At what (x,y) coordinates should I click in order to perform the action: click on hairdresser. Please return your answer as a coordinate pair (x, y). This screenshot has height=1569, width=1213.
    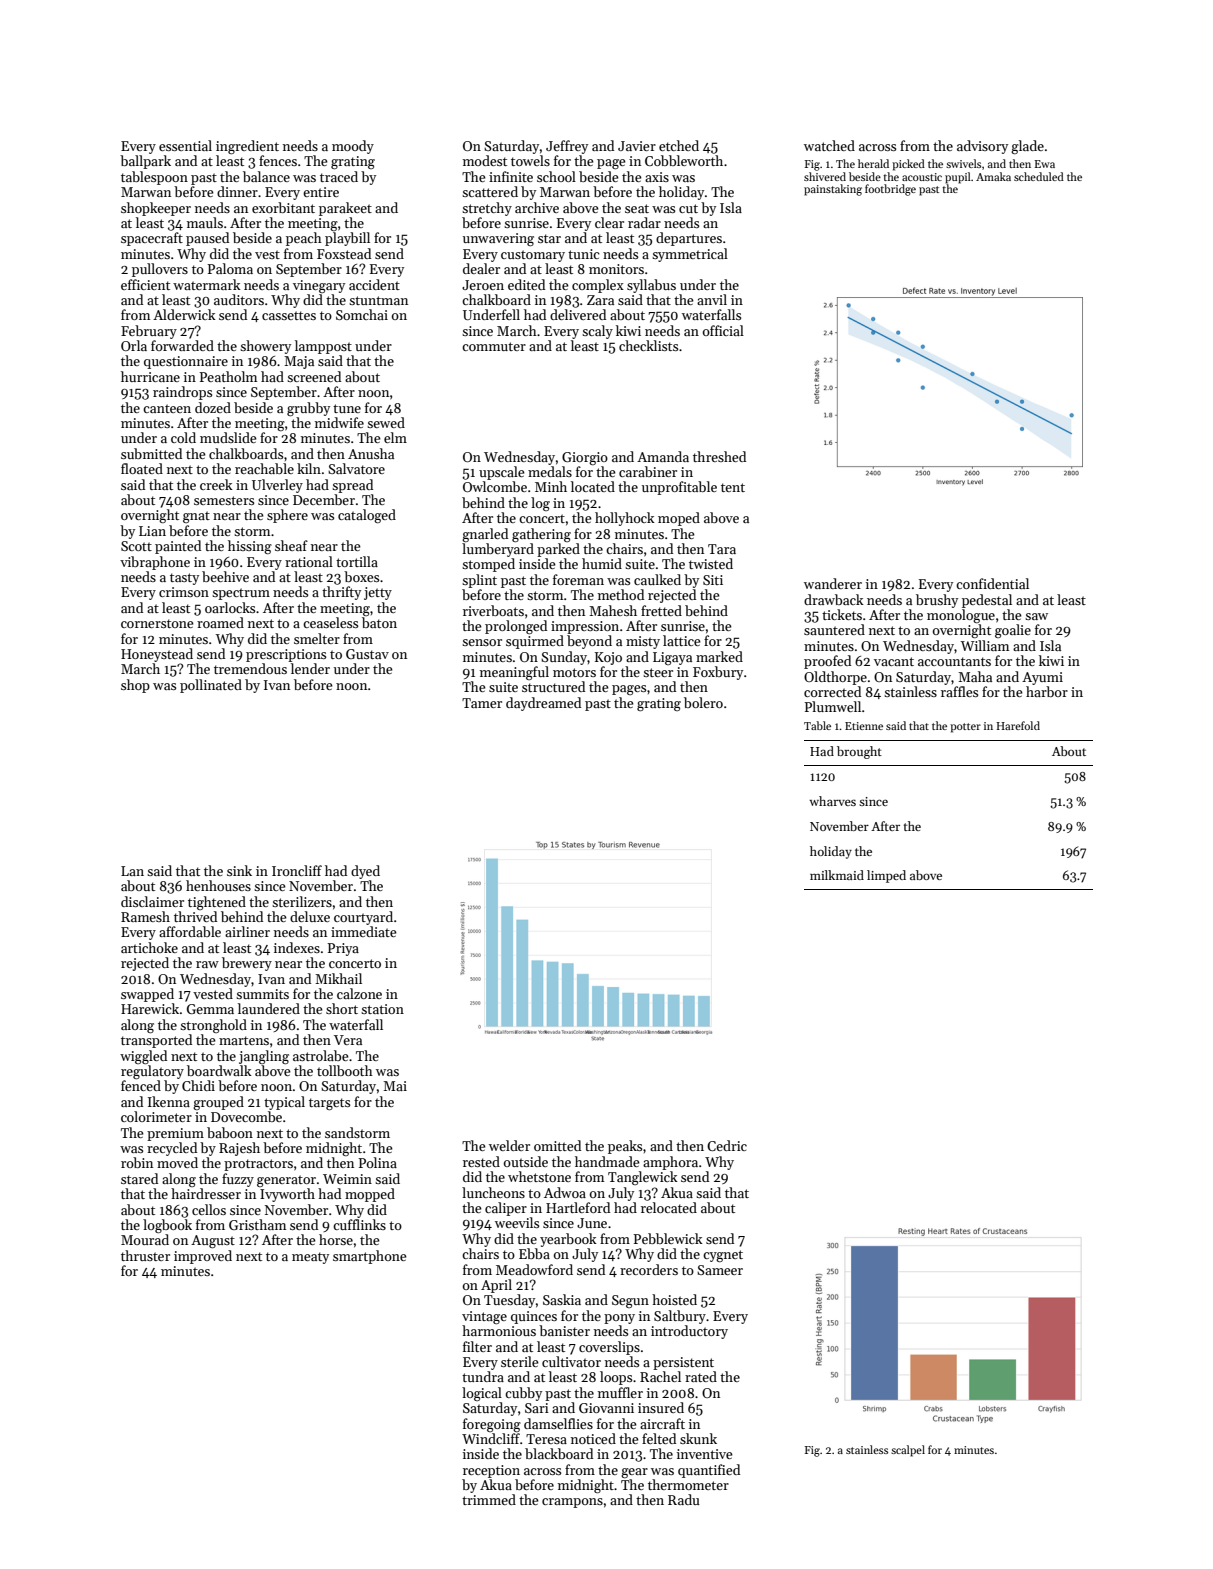
    Looking at the image, I should click on (206, 1193).
